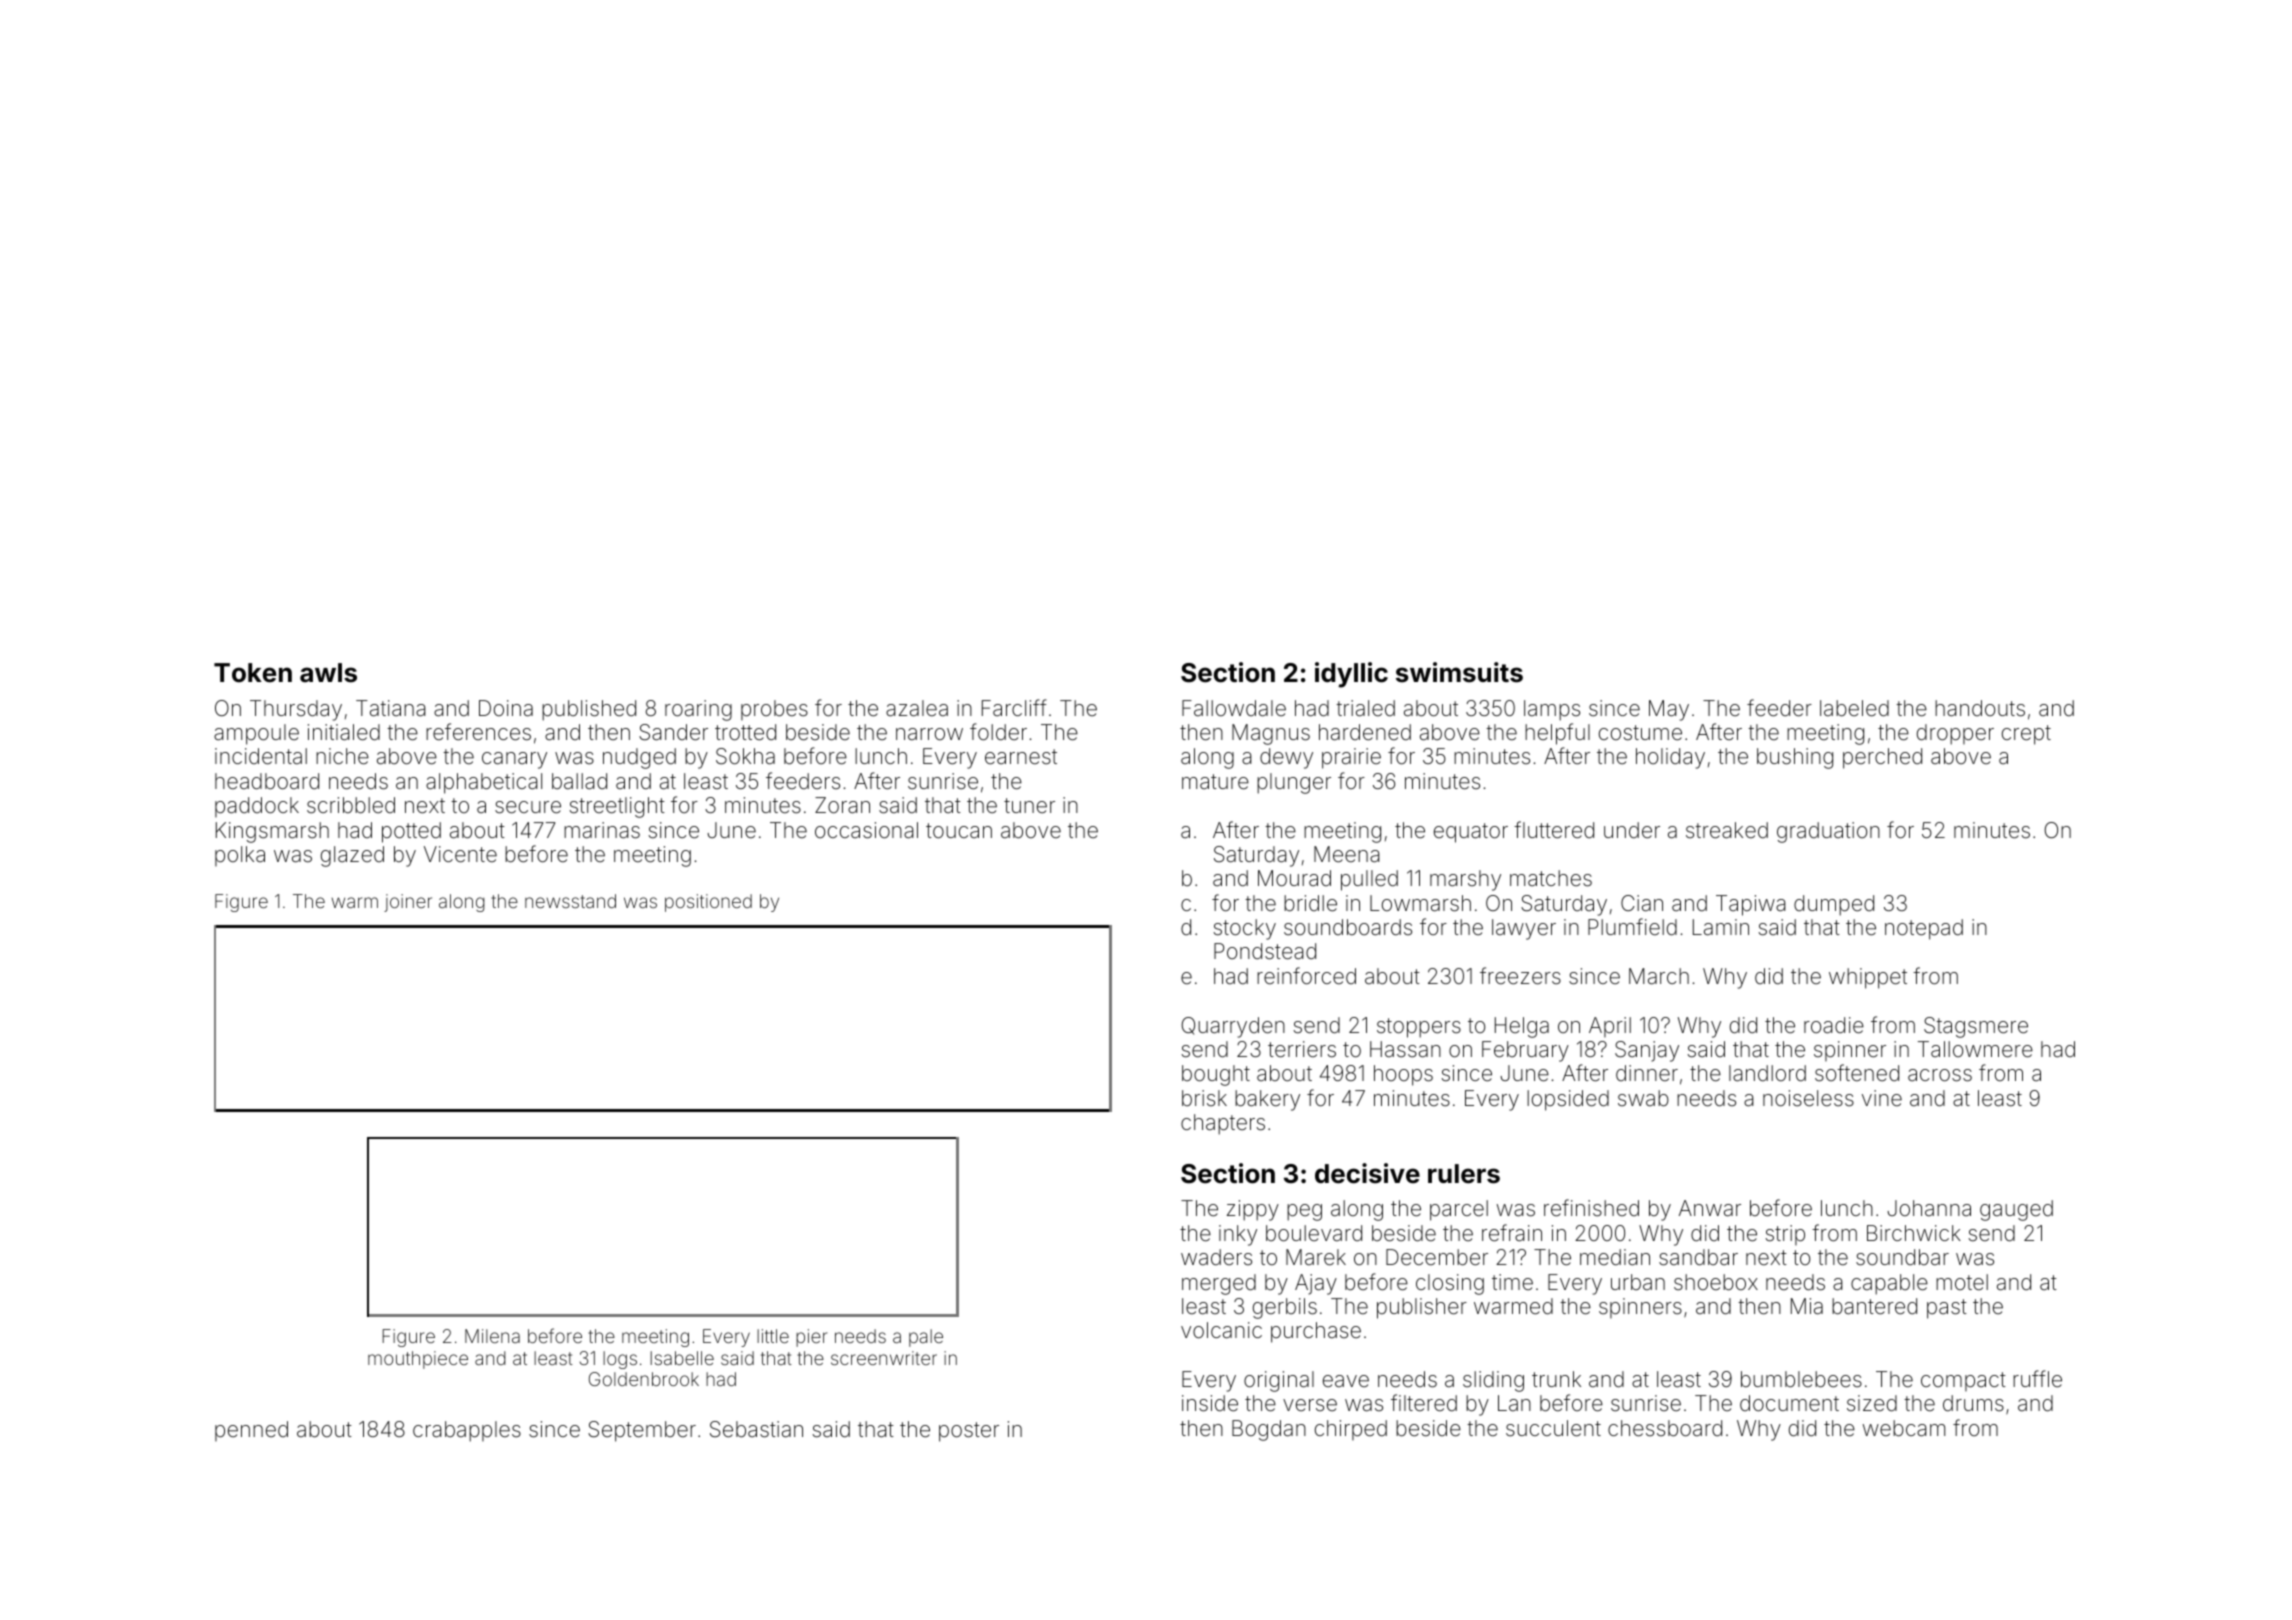 The width and height of the screenshot is (2292, 1620). What do you see at coordinates (408, 903) in the screenshot?
I see `joiner` at bounding box center [408, 903].
